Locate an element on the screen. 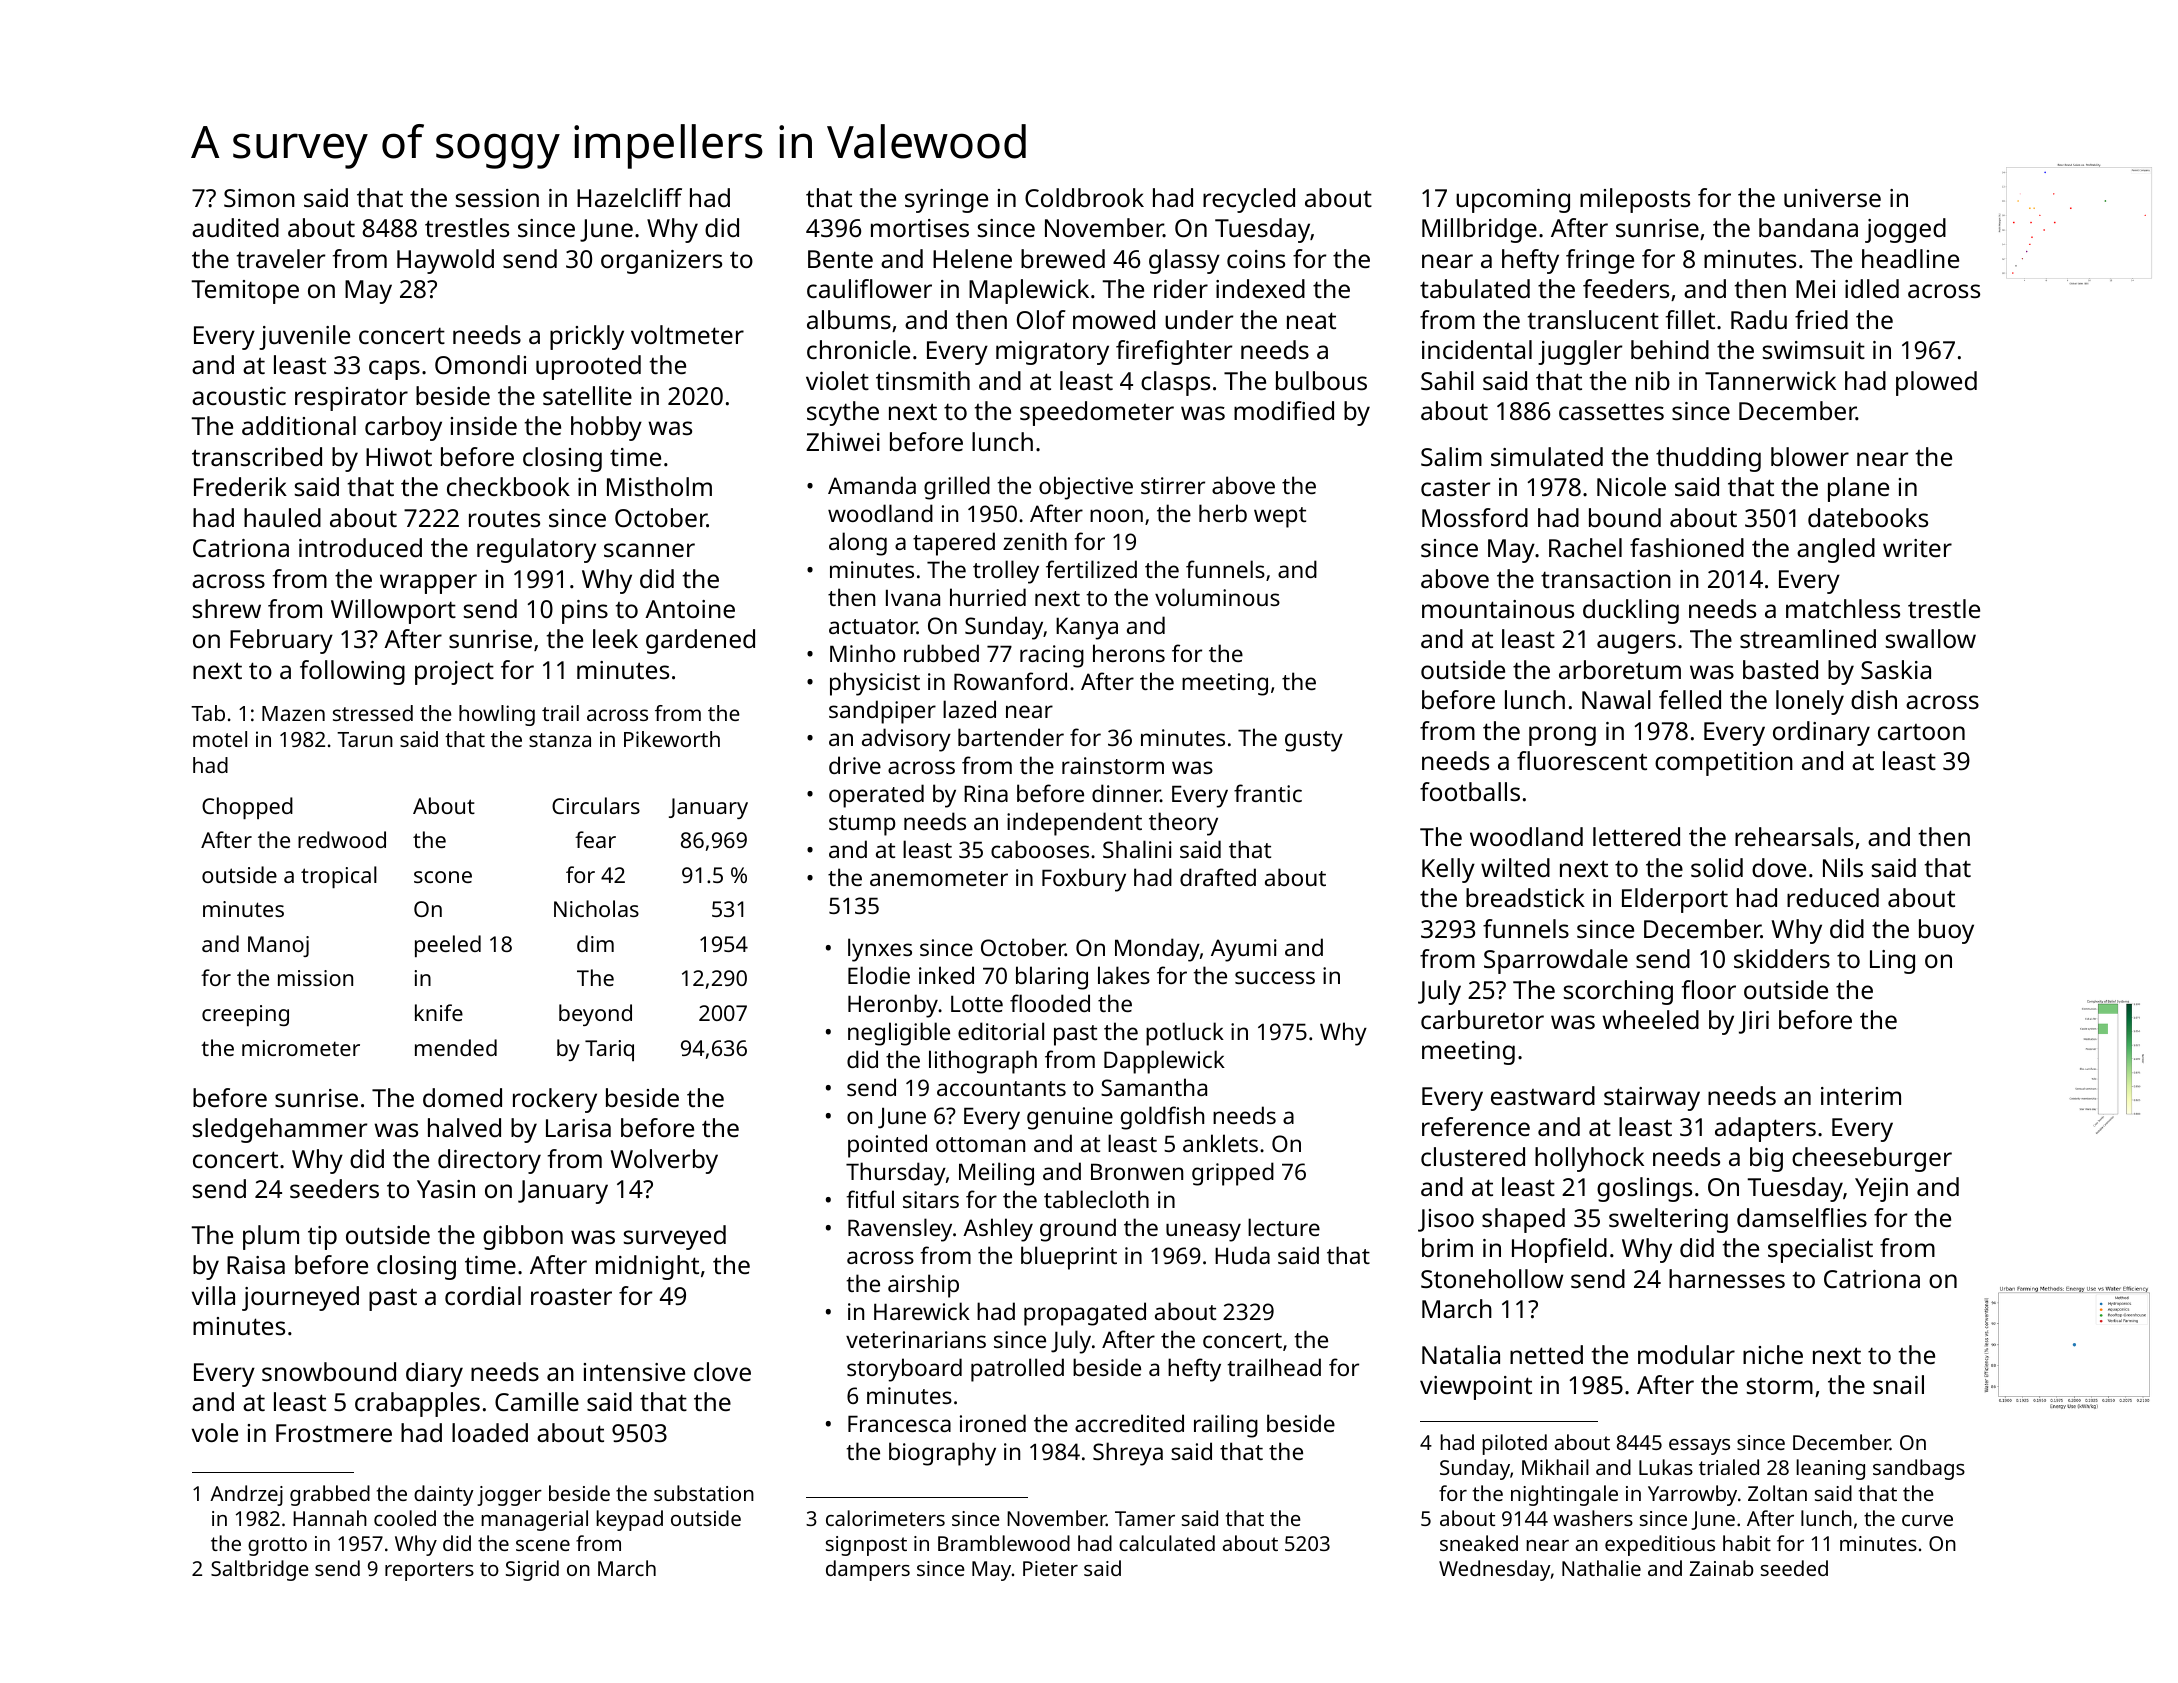  augers is located at coordinates (1636, 644).
